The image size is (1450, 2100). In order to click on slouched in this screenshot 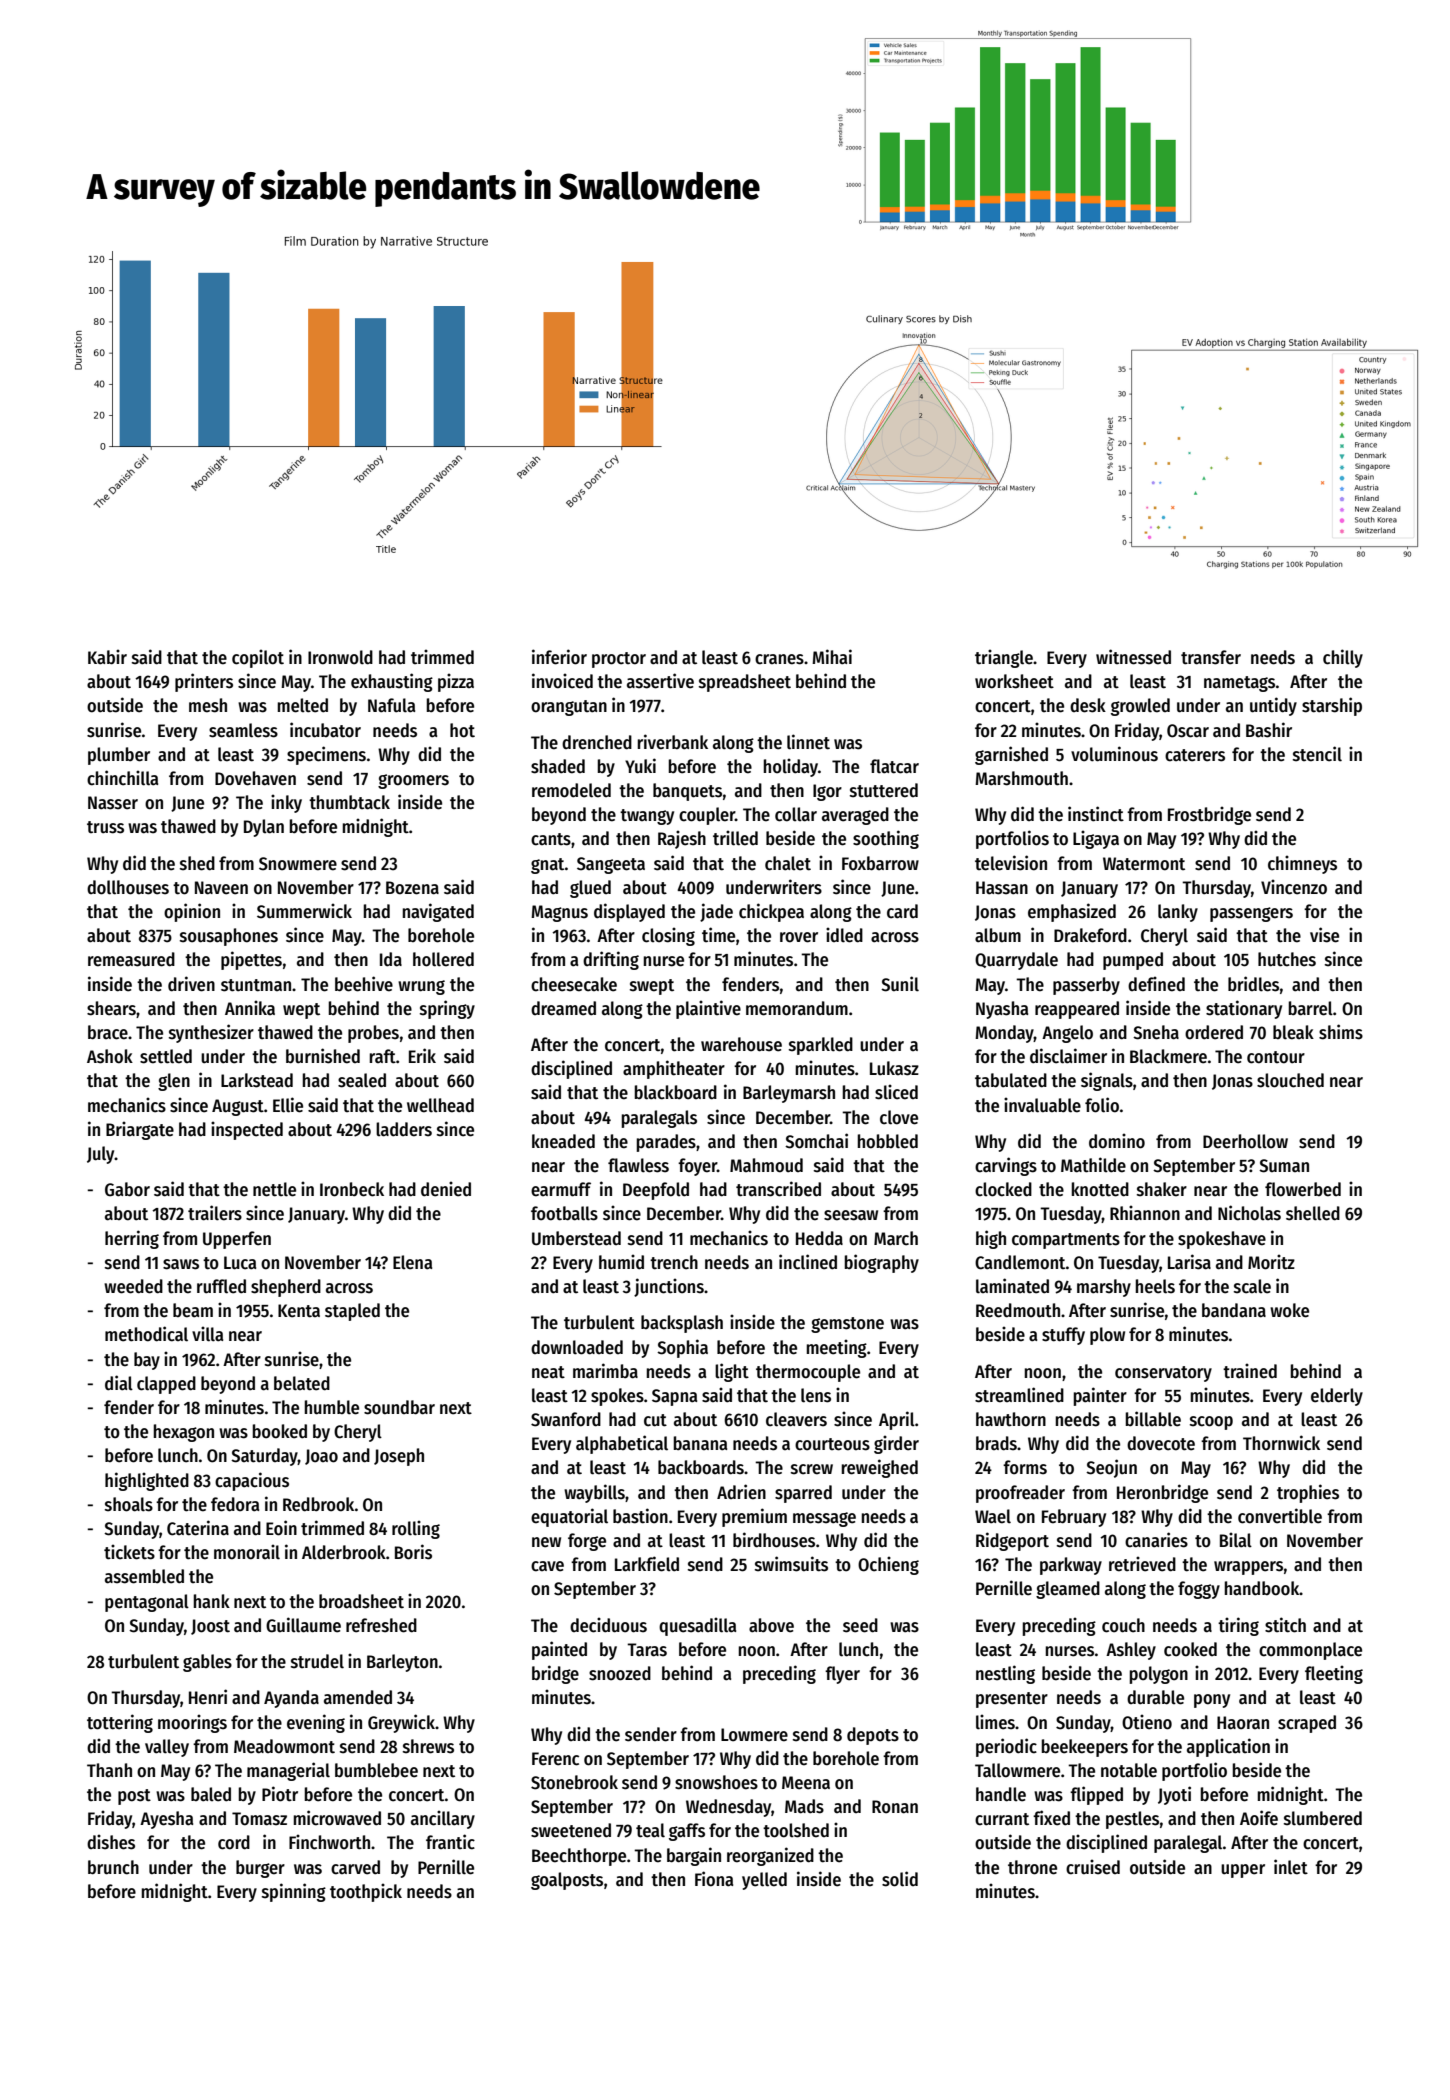, I will do `click(1290, 1080)`.
